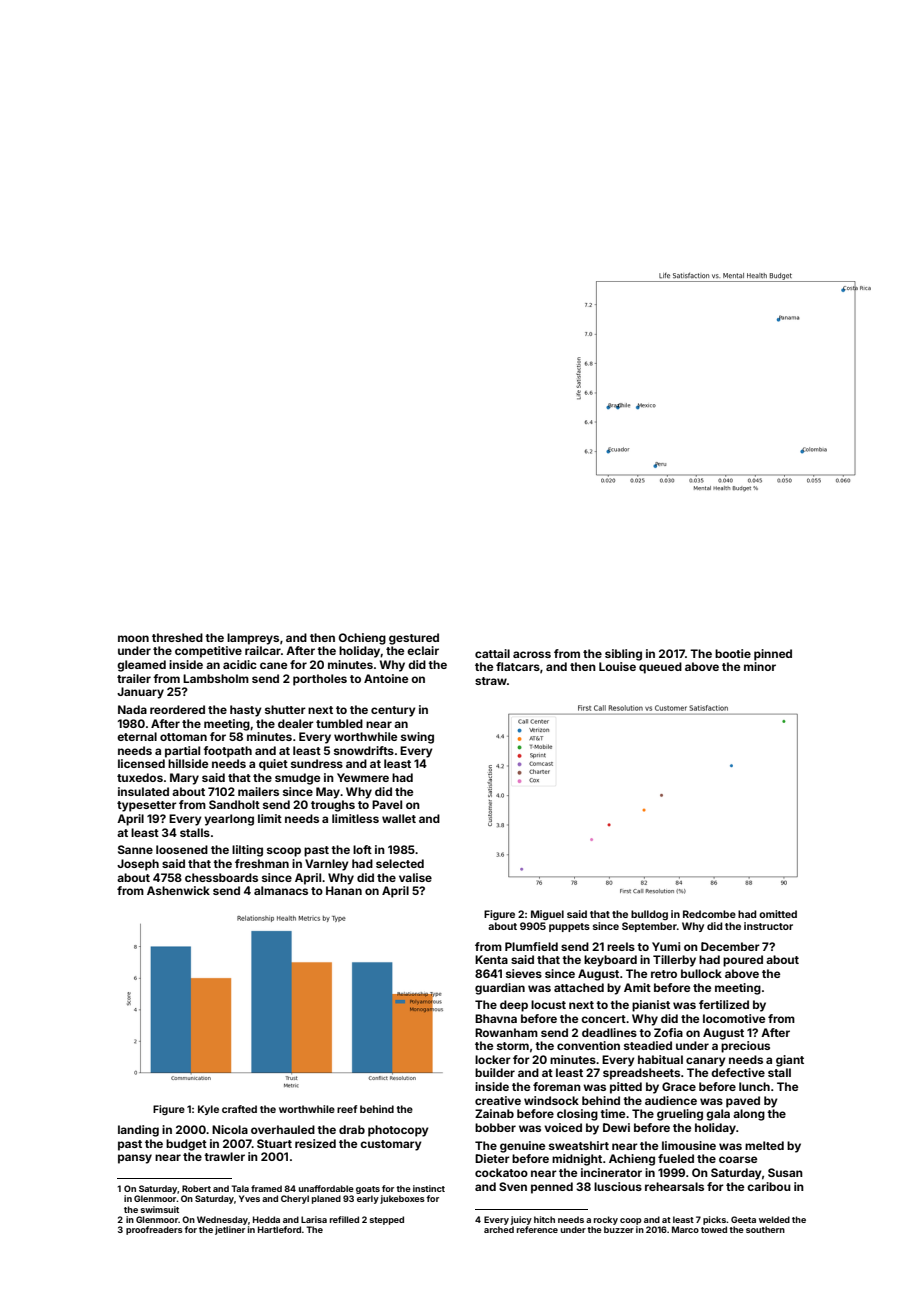 Image resolution: width=924 pixels, height=1308 pixels. Describe the element at coordinates (362, 639) in the screenshot. I see `Ochieng` at that location.
